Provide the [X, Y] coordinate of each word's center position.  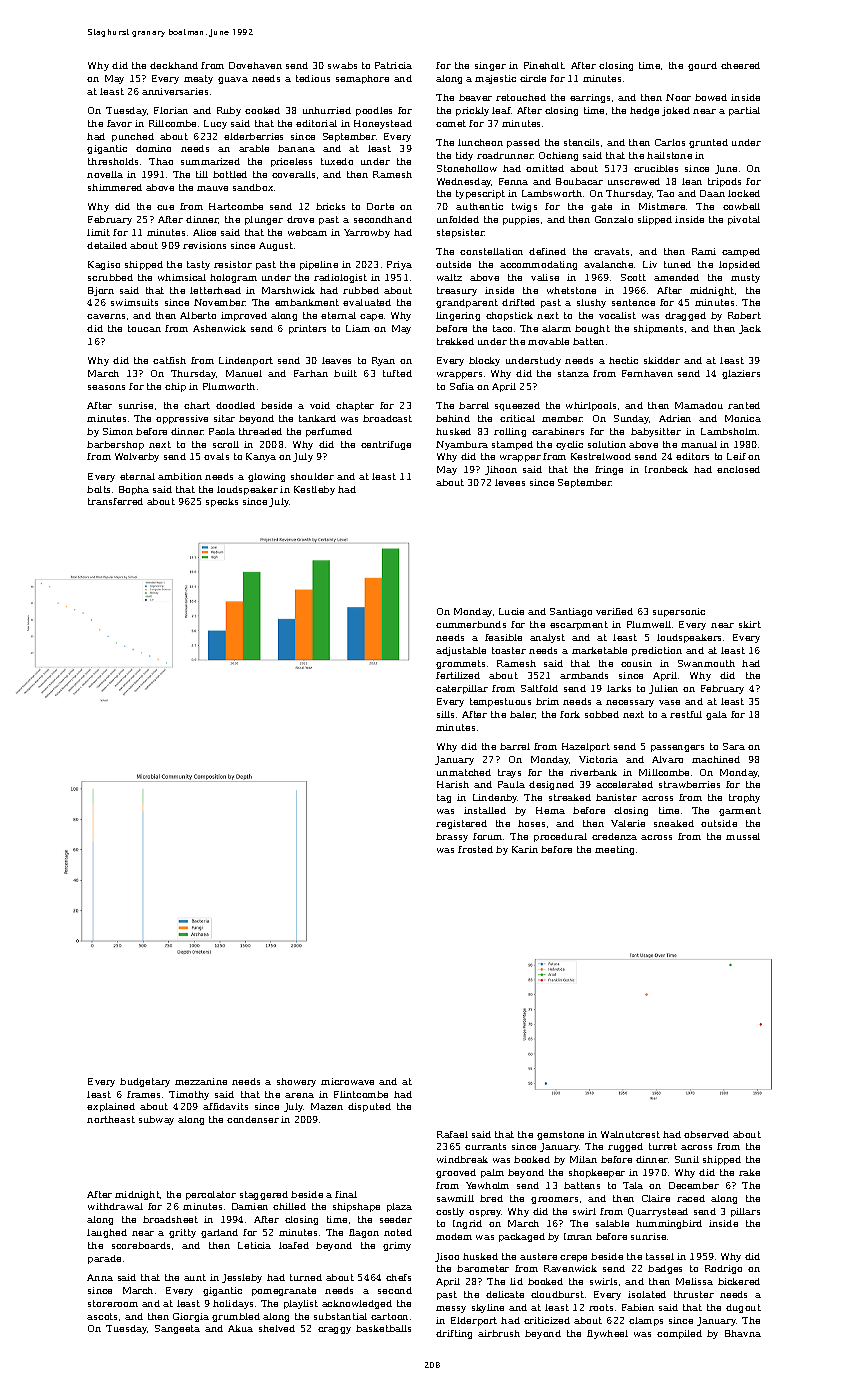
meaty [198, 79]
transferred [115, 501]
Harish [453, 784]
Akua [240, 1328]
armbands [584, 675]
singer [490, 66]
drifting [454, 1334]
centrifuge [386, 445]
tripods [724, 182]
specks [222, 502]
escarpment [579, 625]
